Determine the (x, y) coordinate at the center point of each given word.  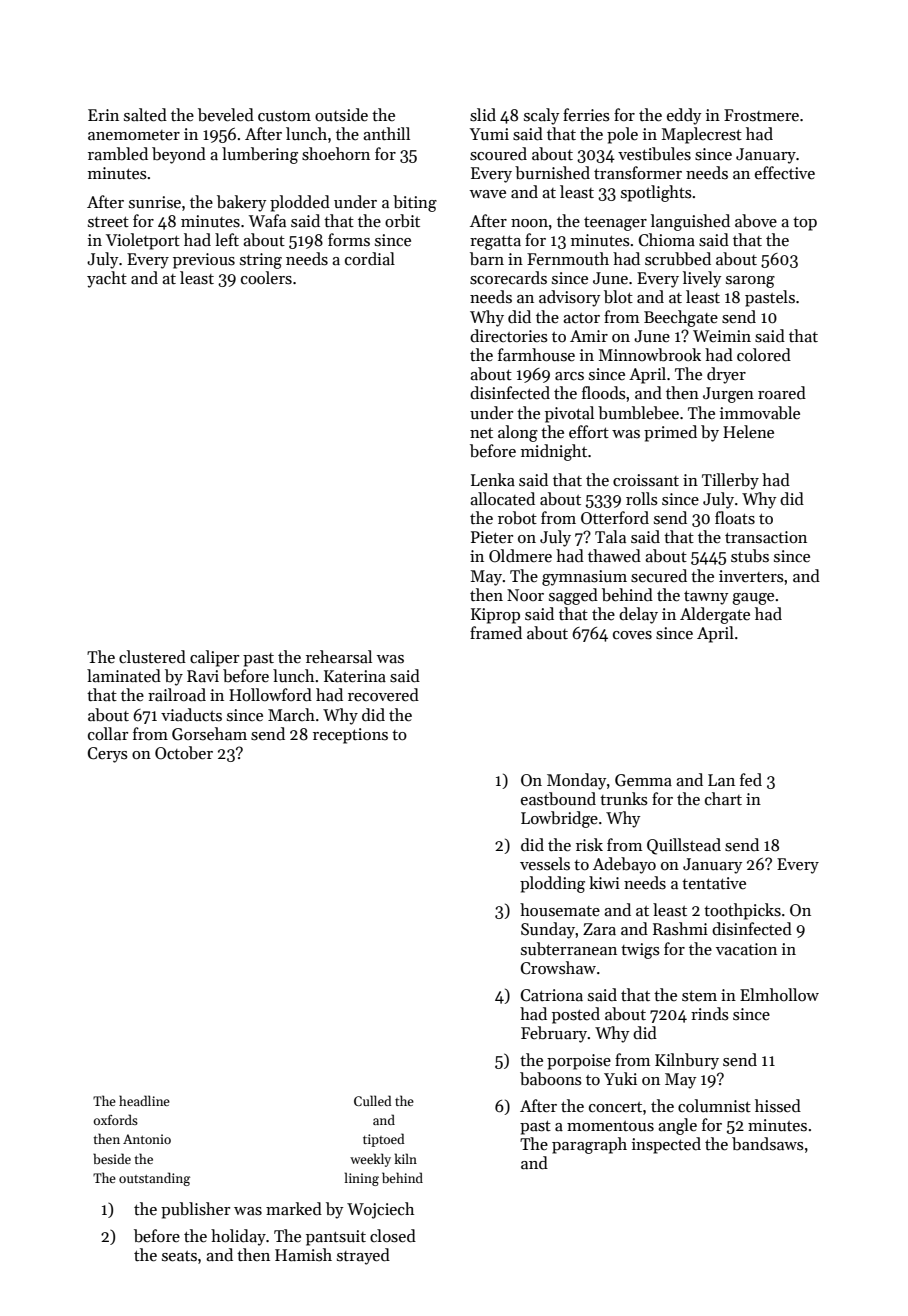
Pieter (492, 537)
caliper (214, 658)
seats (179, 1256)
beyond (179, 155)
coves (632, 635)
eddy (684, 116)
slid (483, 115)
